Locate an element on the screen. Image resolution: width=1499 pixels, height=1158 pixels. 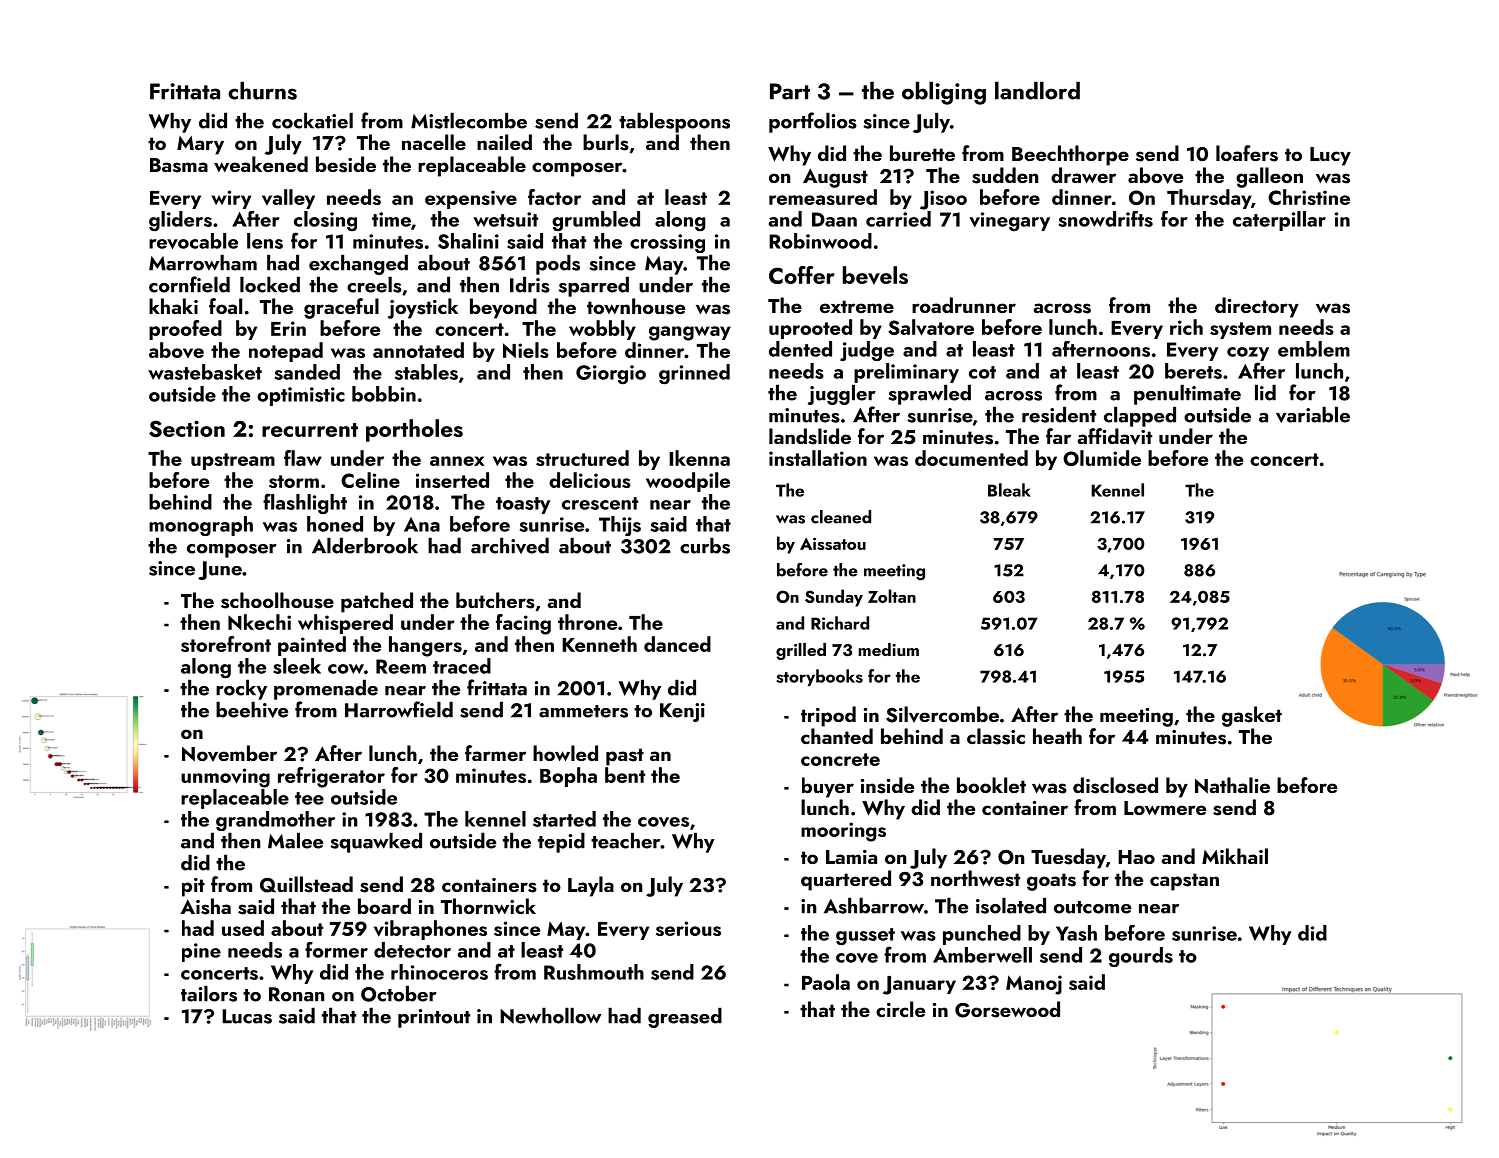
Bleak is located at coordinates (1009, 490).
